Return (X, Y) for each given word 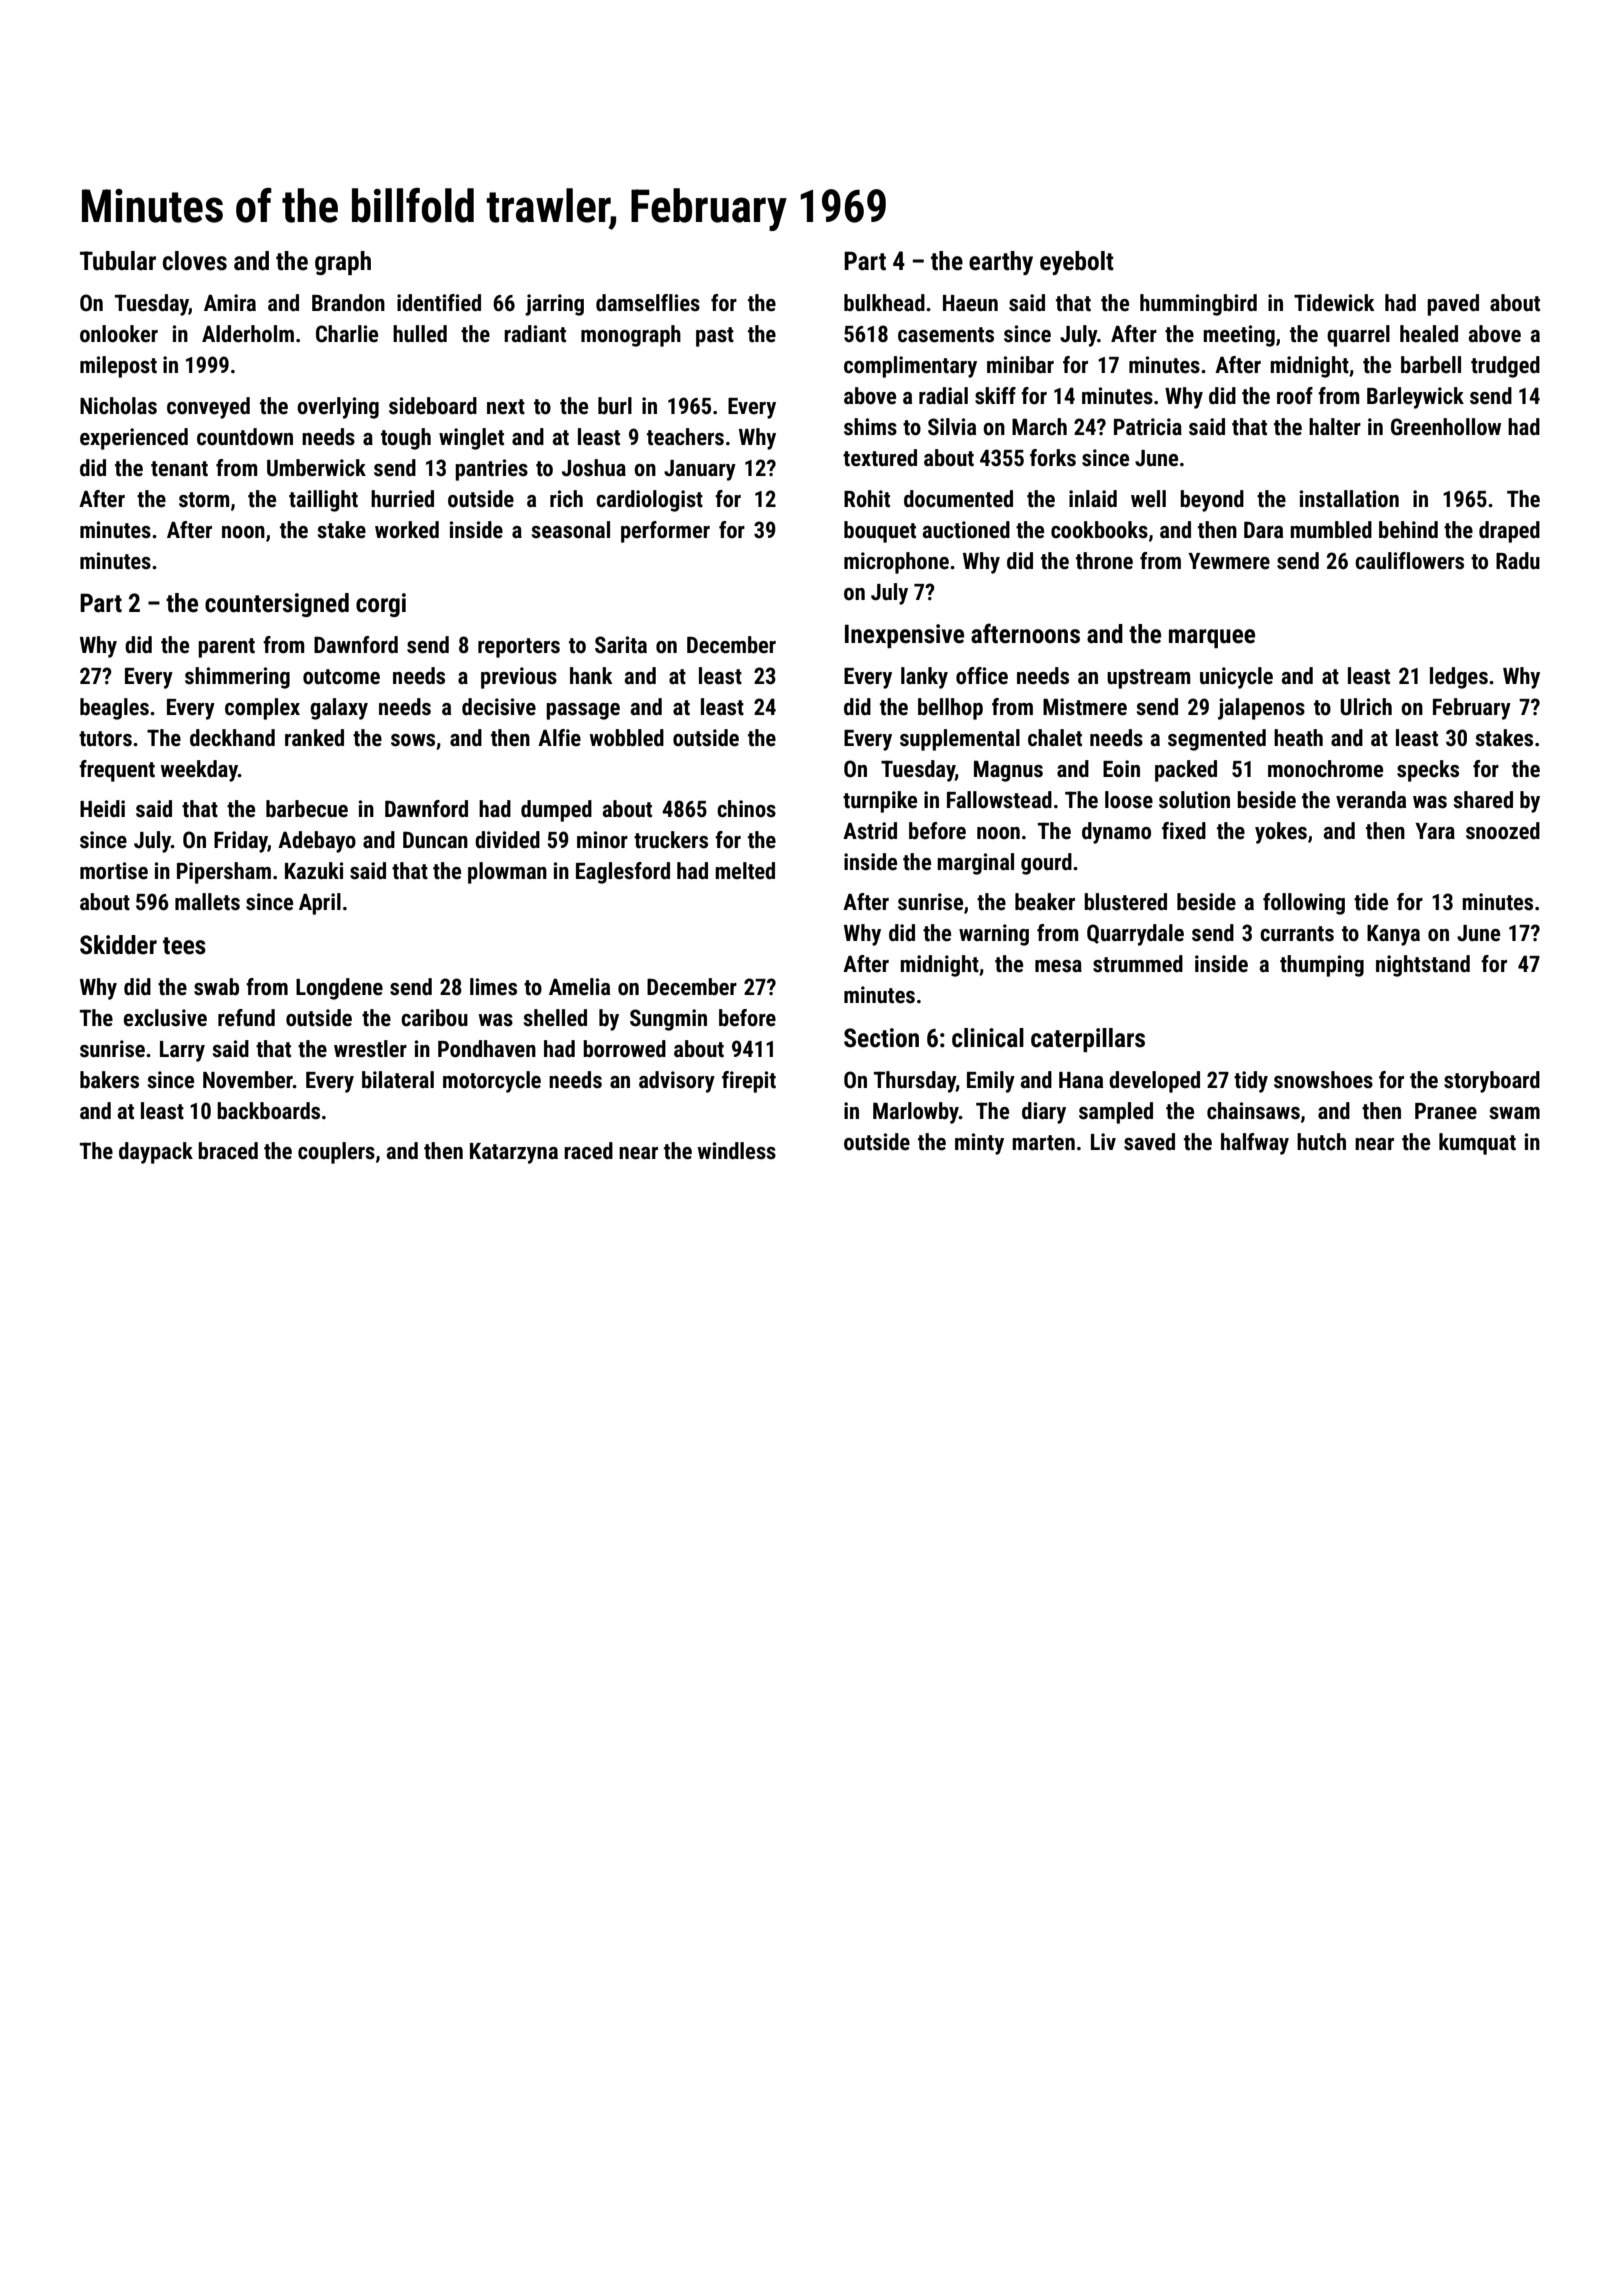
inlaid (1093, 498)
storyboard (1492, 1082)
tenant (179, 469)
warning (994, 935)
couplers (336, 1153)
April (320, 904)
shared (1483, 800)
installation (1349, 499)
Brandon (348, 302)
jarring (554, 305)
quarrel (1358, 336)
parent (226, 648)
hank (591, 675)
